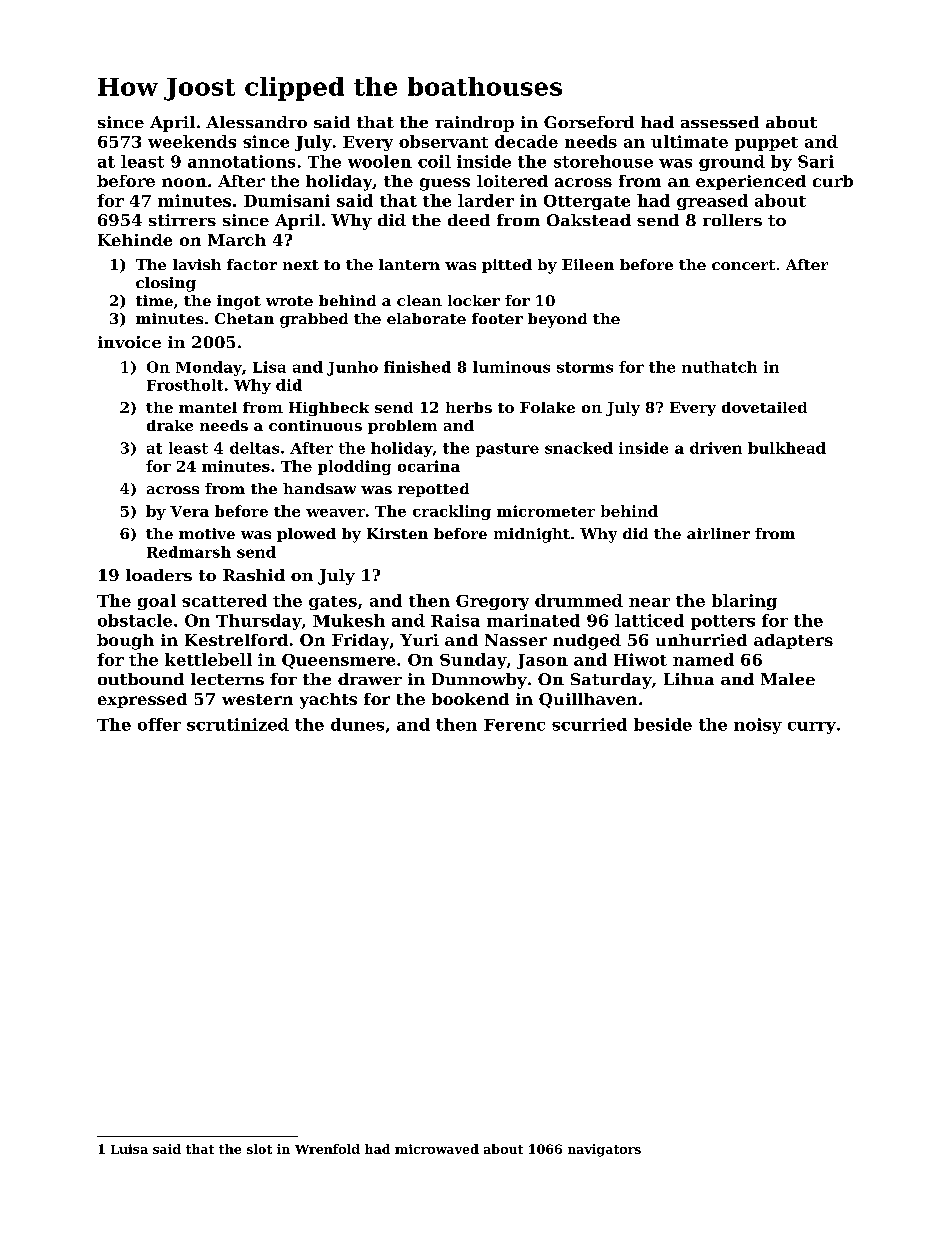  Describe the element at coordinates (129, 342) in the document. I see `invoice` at that location.
